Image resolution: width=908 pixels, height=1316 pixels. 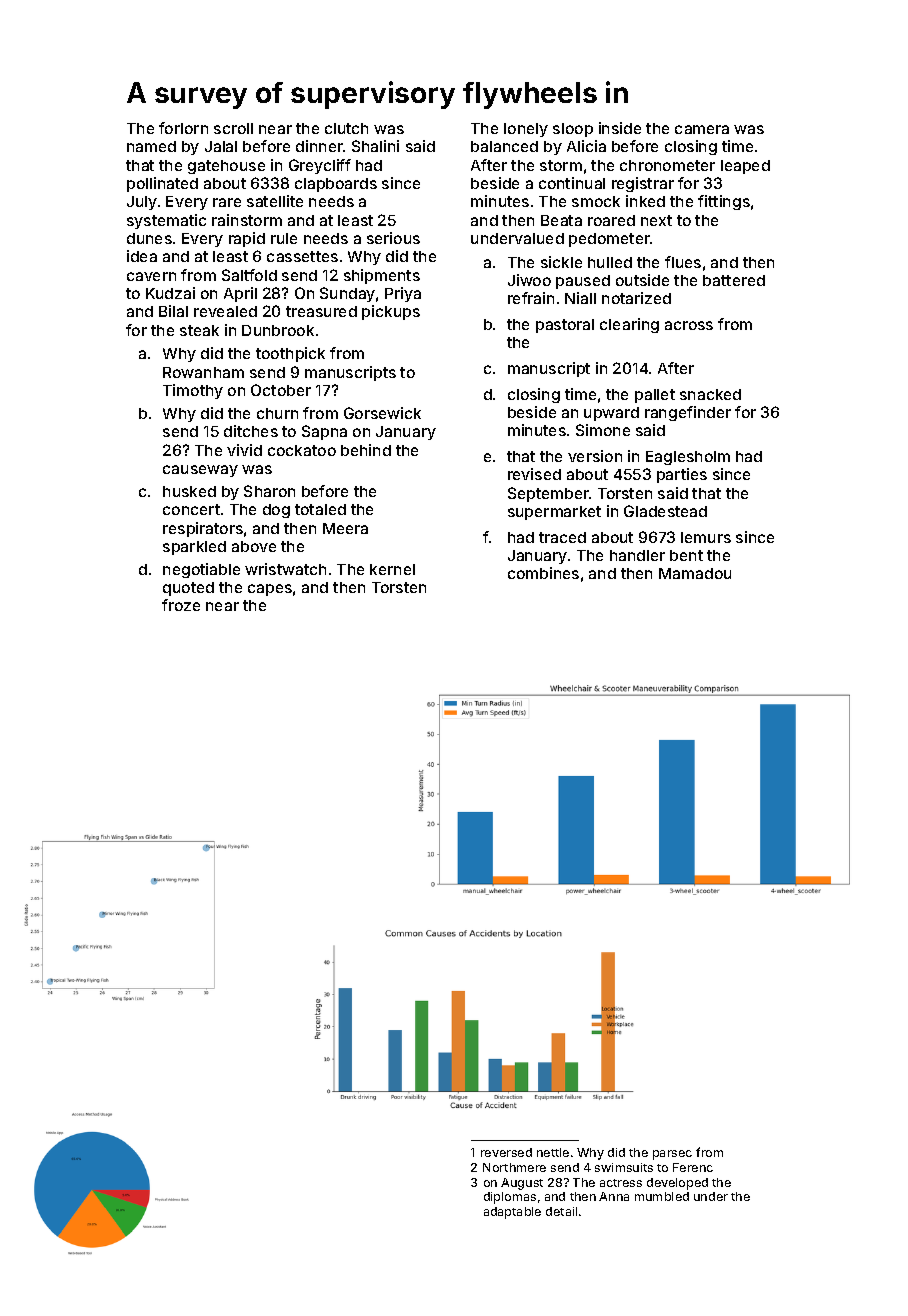 I want to click on adaptable, so click(x=512, y=1213).
